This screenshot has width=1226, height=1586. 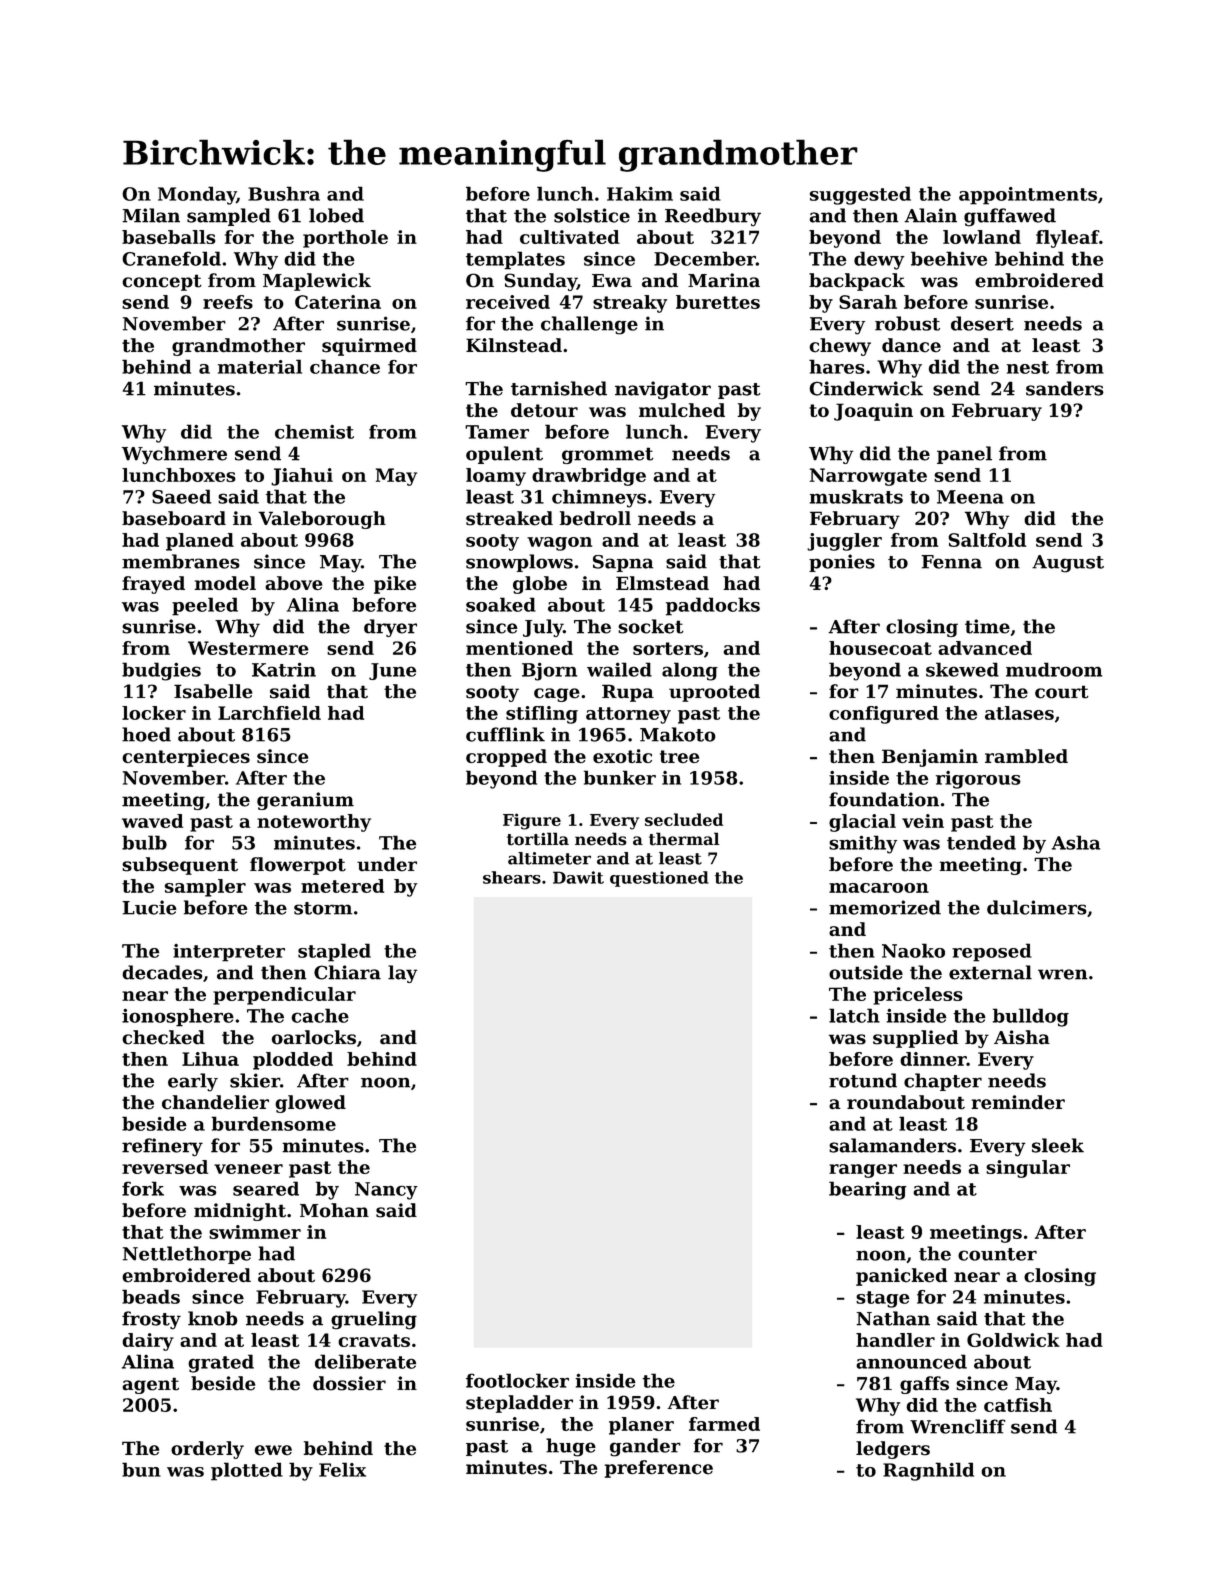 What do you see at coordinates (497, 432) in the screenshot?
I see `Tamer` at bounding box center [497, 432].
